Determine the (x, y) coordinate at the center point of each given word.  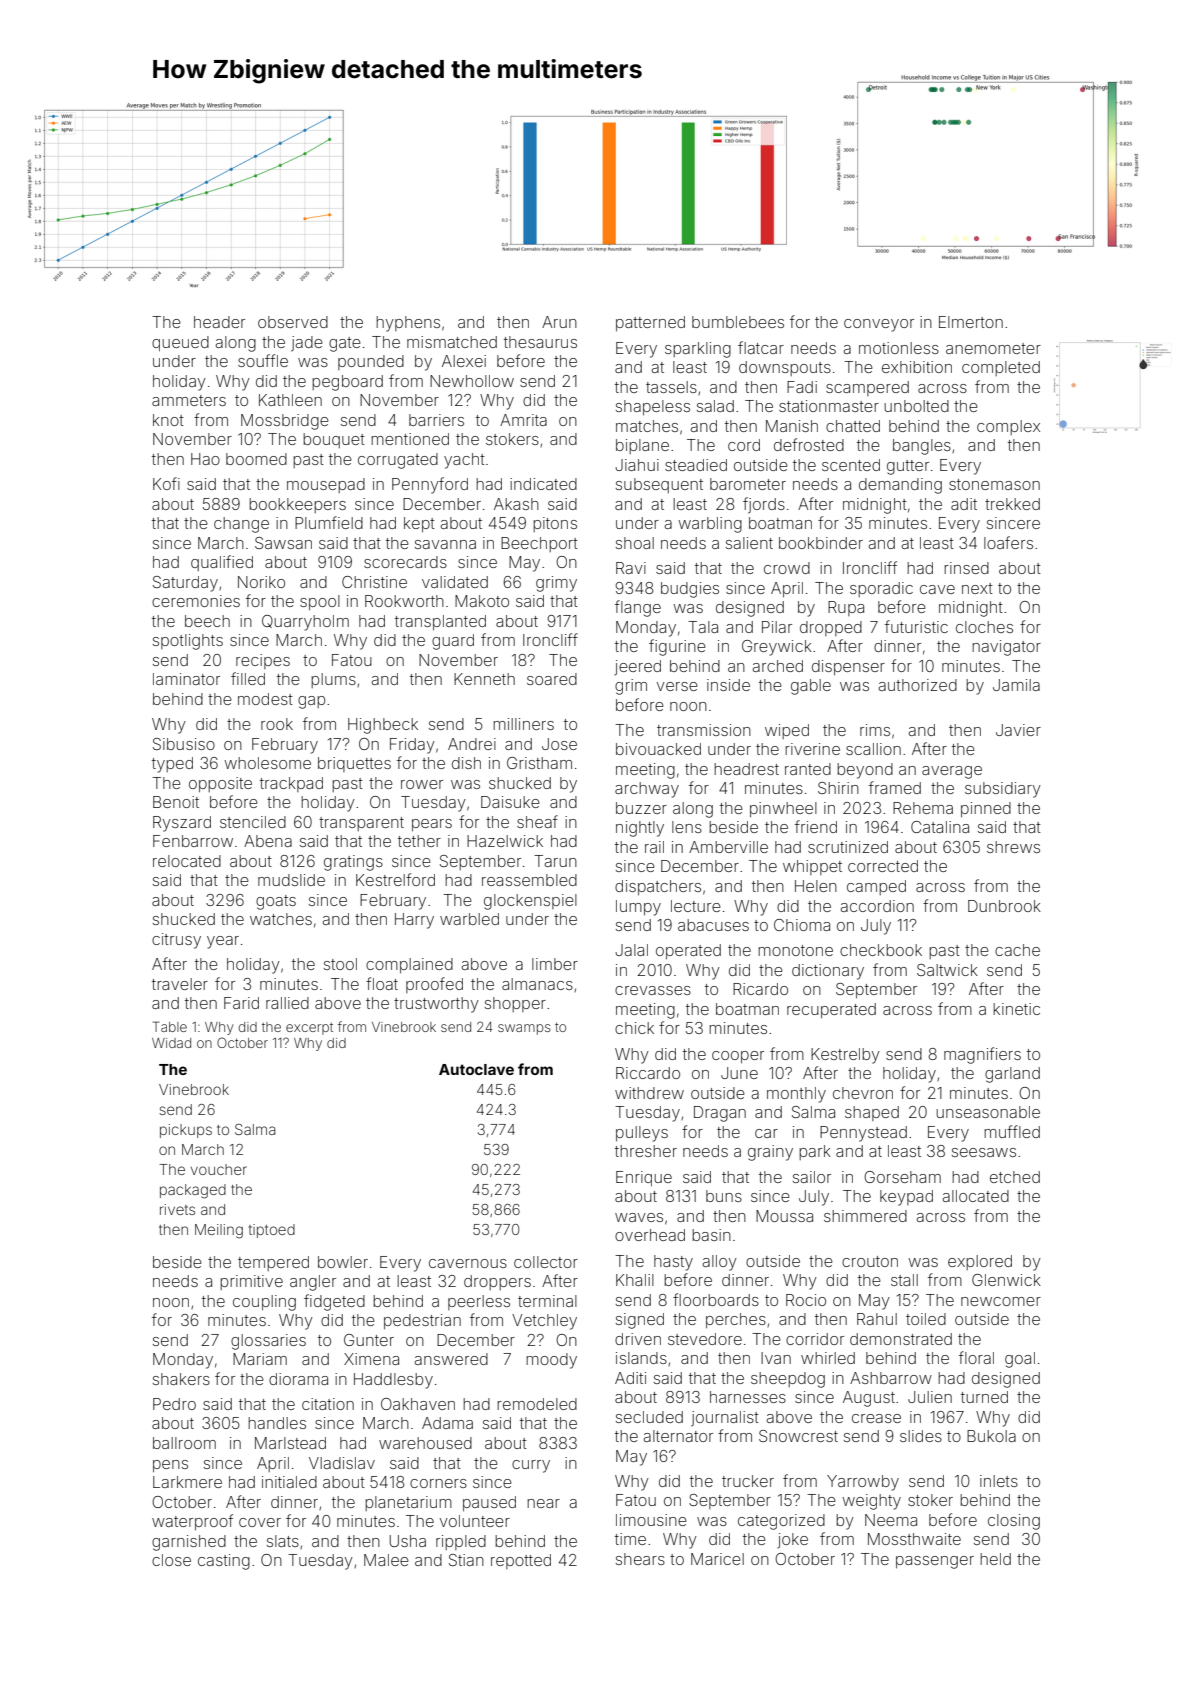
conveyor (879, 325)
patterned (650, 323)
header (219, 322)
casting (224, 1562)
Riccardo (648, 1073)
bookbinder (821, 543)
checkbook (881, 950)
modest (265, 699)
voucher (219, 1169)
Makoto (482, 601)
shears (640, 1559)
